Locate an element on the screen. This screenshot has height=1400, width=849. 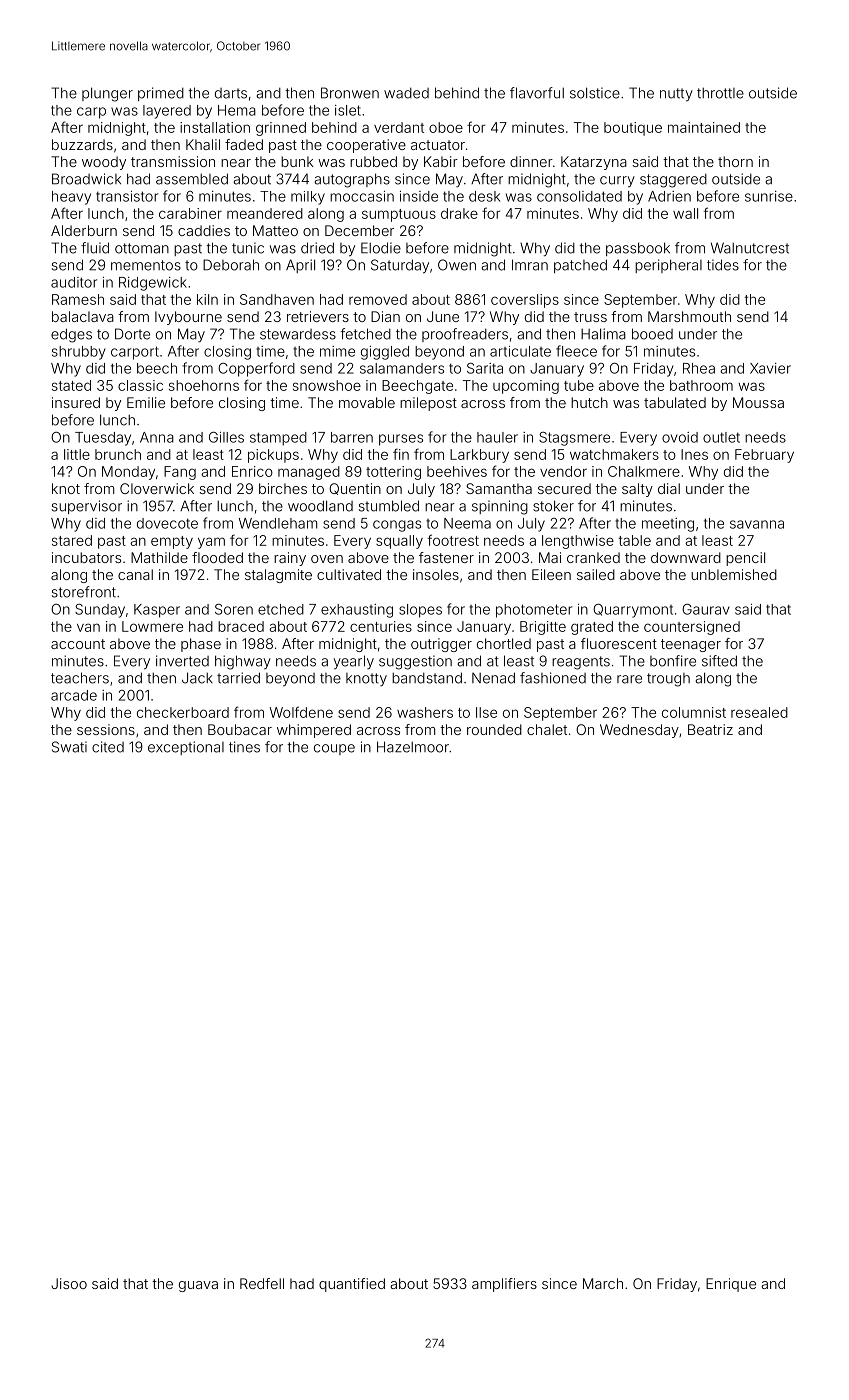
guava is located at coordinates (198, 1286).
